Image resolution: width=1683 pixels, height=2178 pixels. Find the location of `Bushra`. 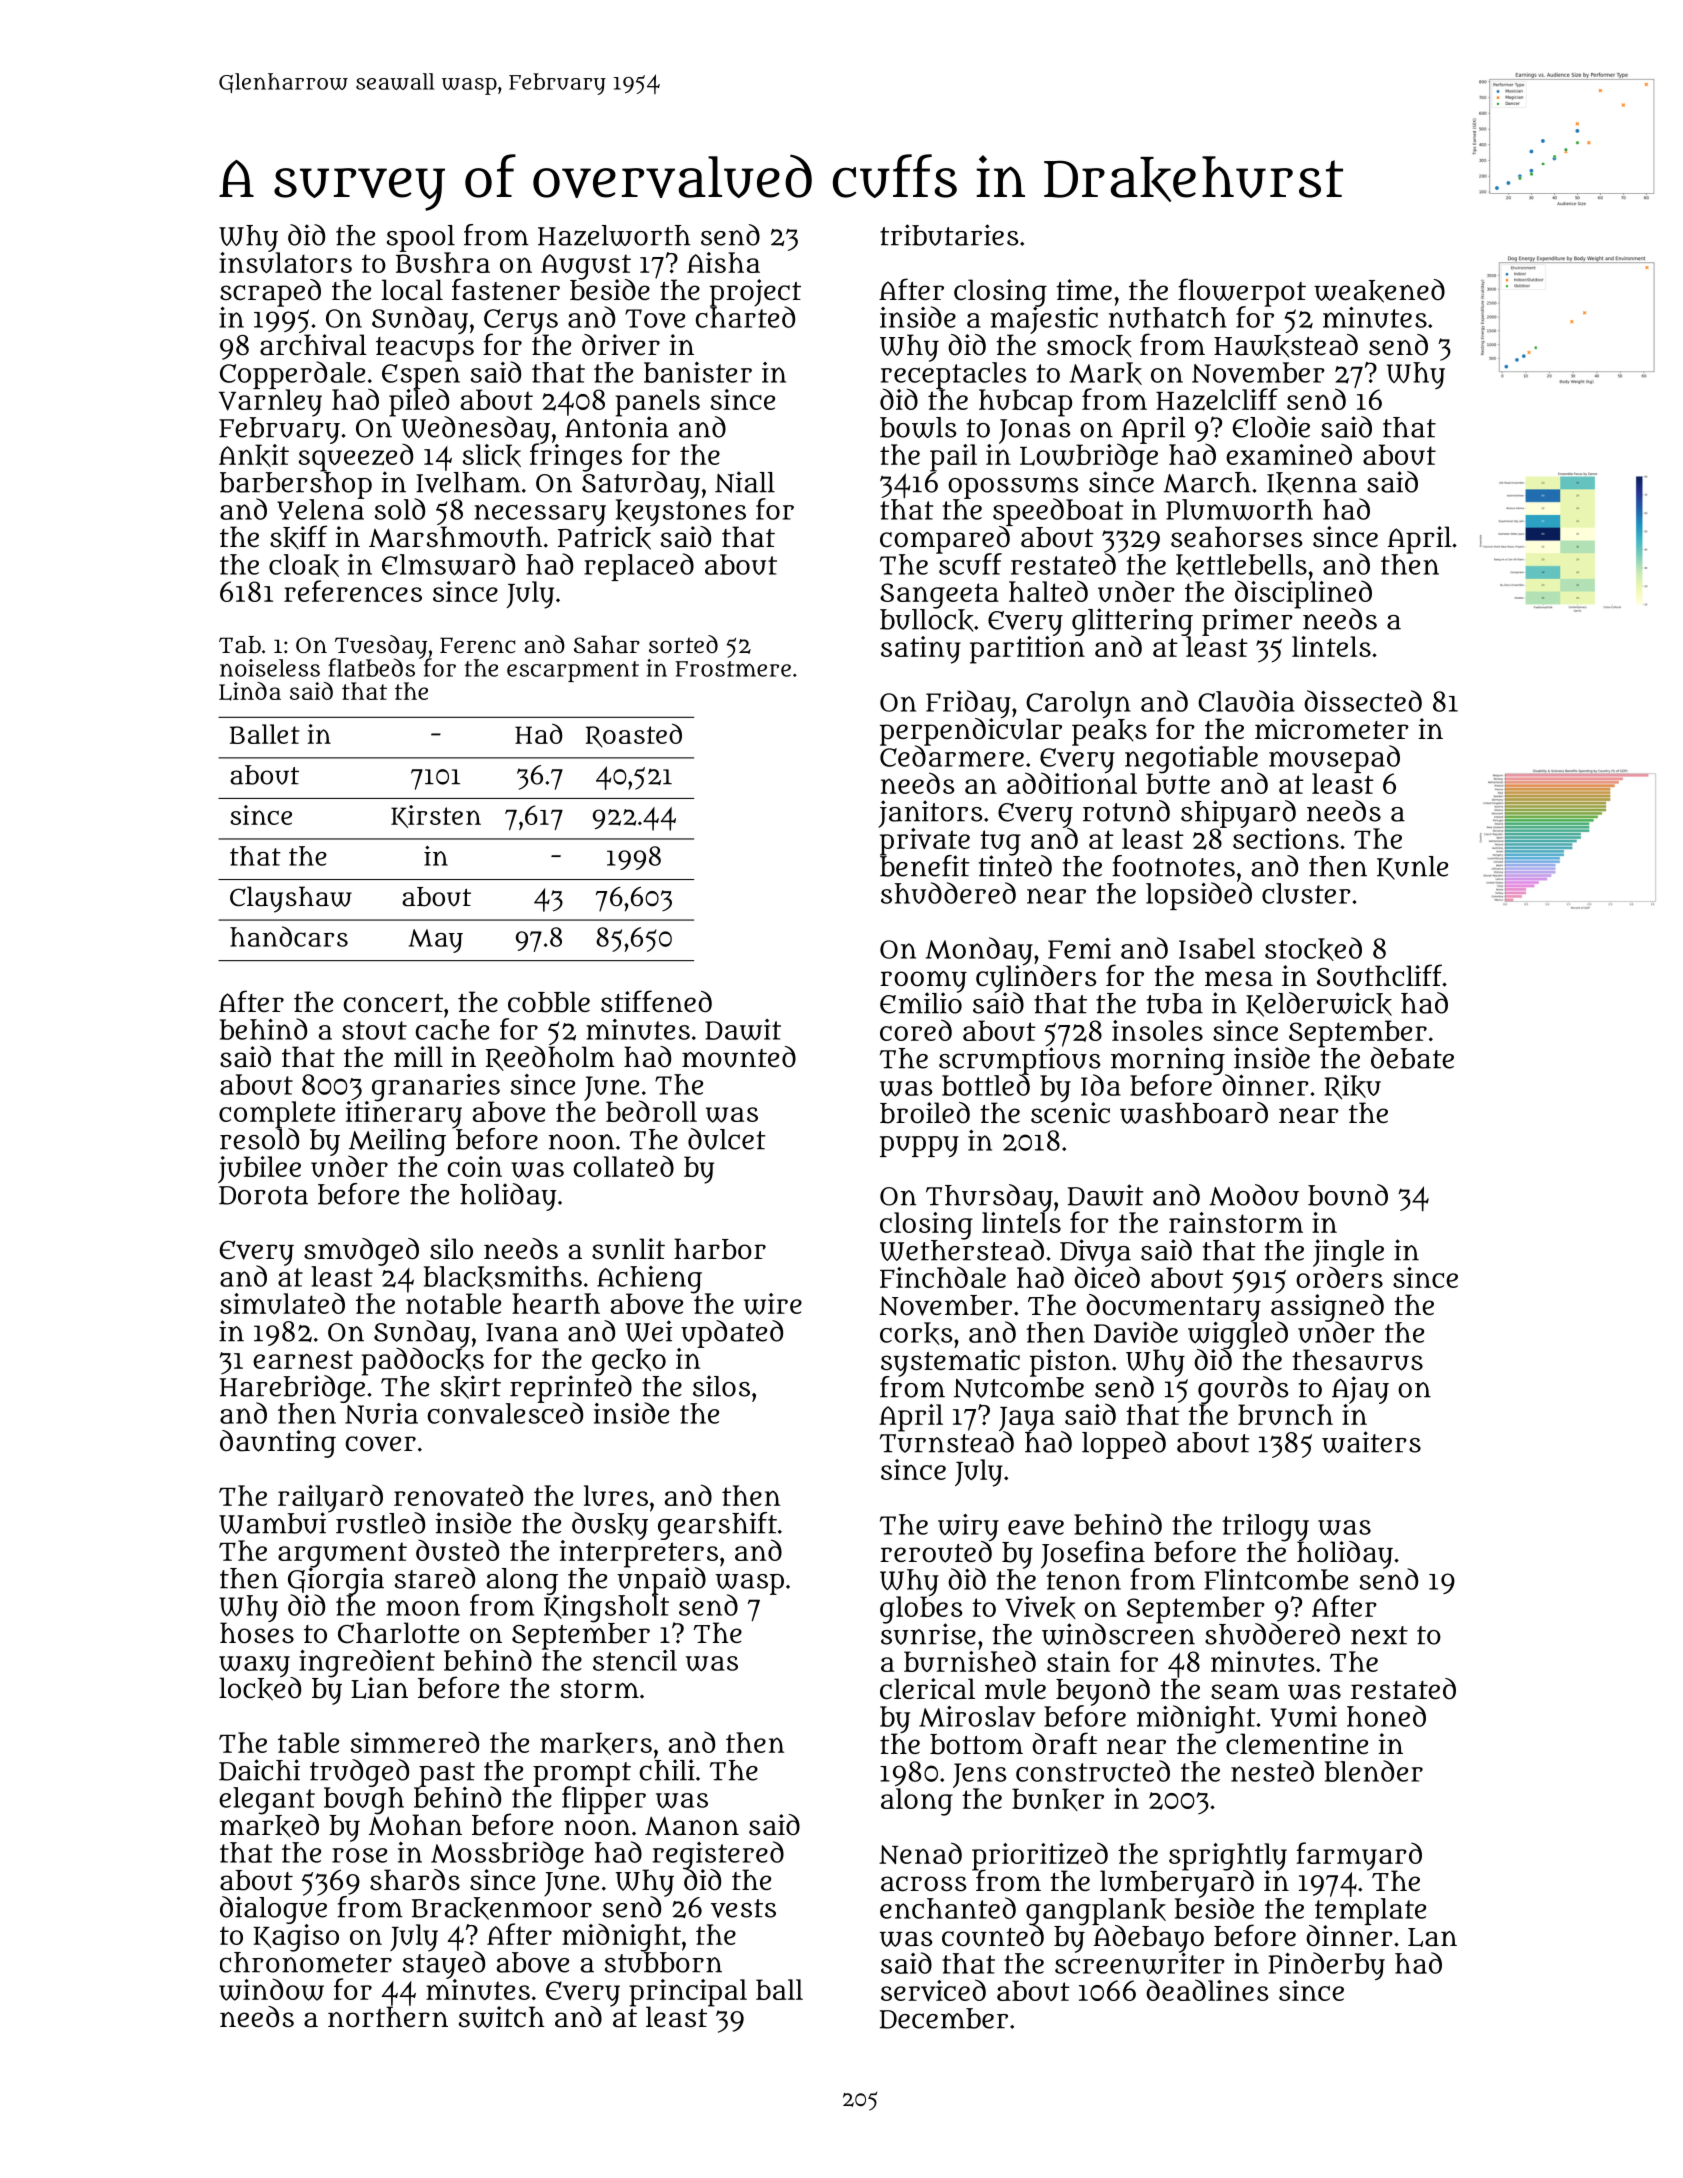

Bushra is located at coordinates (443, 262).
